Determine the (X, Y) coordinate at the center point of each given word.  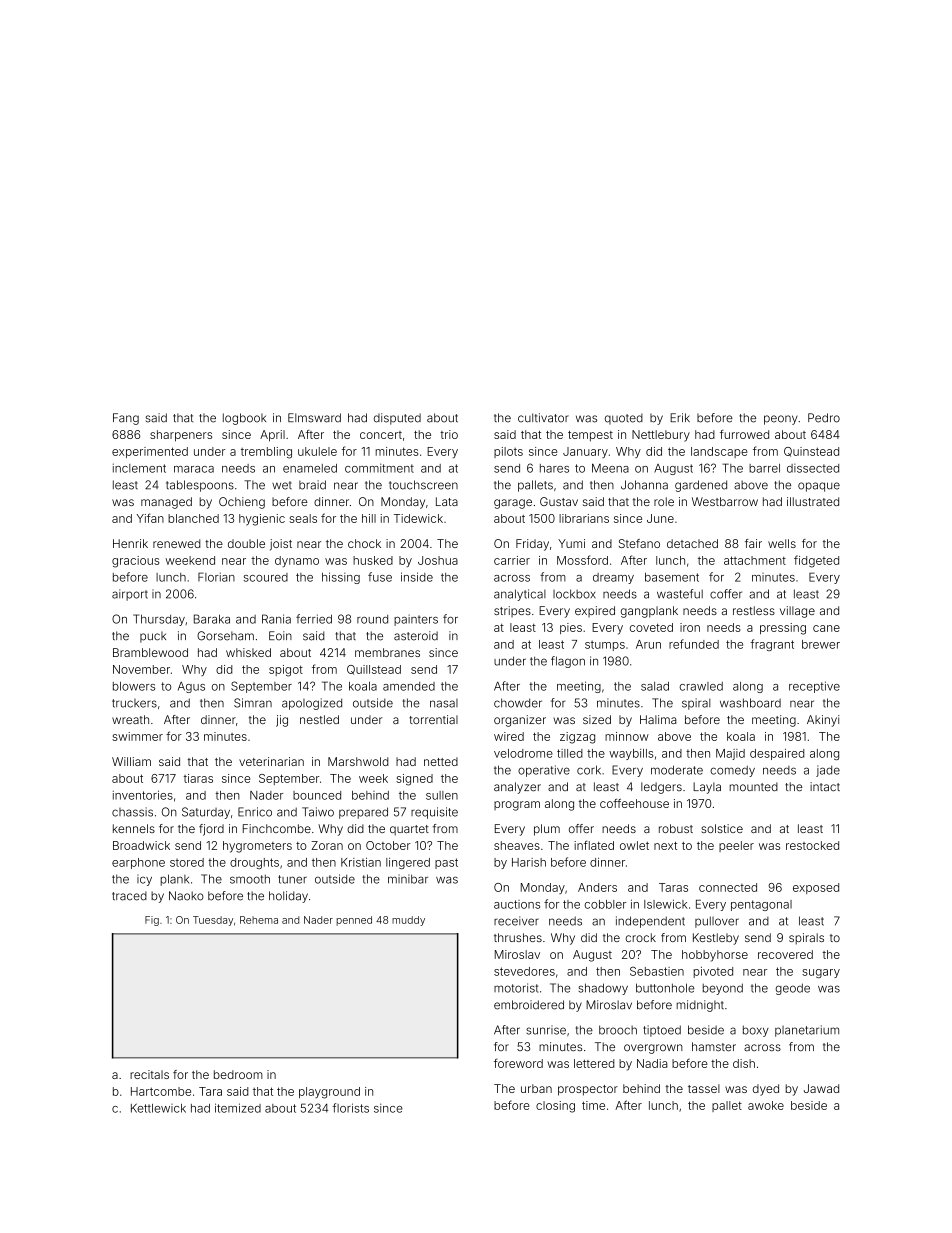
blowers (134, 686)
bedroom (238, 1074)
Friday (532, 545)
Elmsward (314, 418)
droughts (254, 863)
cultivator (543, 418)
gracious (135, 562)
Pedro (824, 418)
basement (672, 577)
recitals (149, 1074)
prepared (363, 813)
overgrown (653, 1049)
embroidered (529, 1005)
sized (597, 719)
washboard (750, 703)
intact (825, 786)
